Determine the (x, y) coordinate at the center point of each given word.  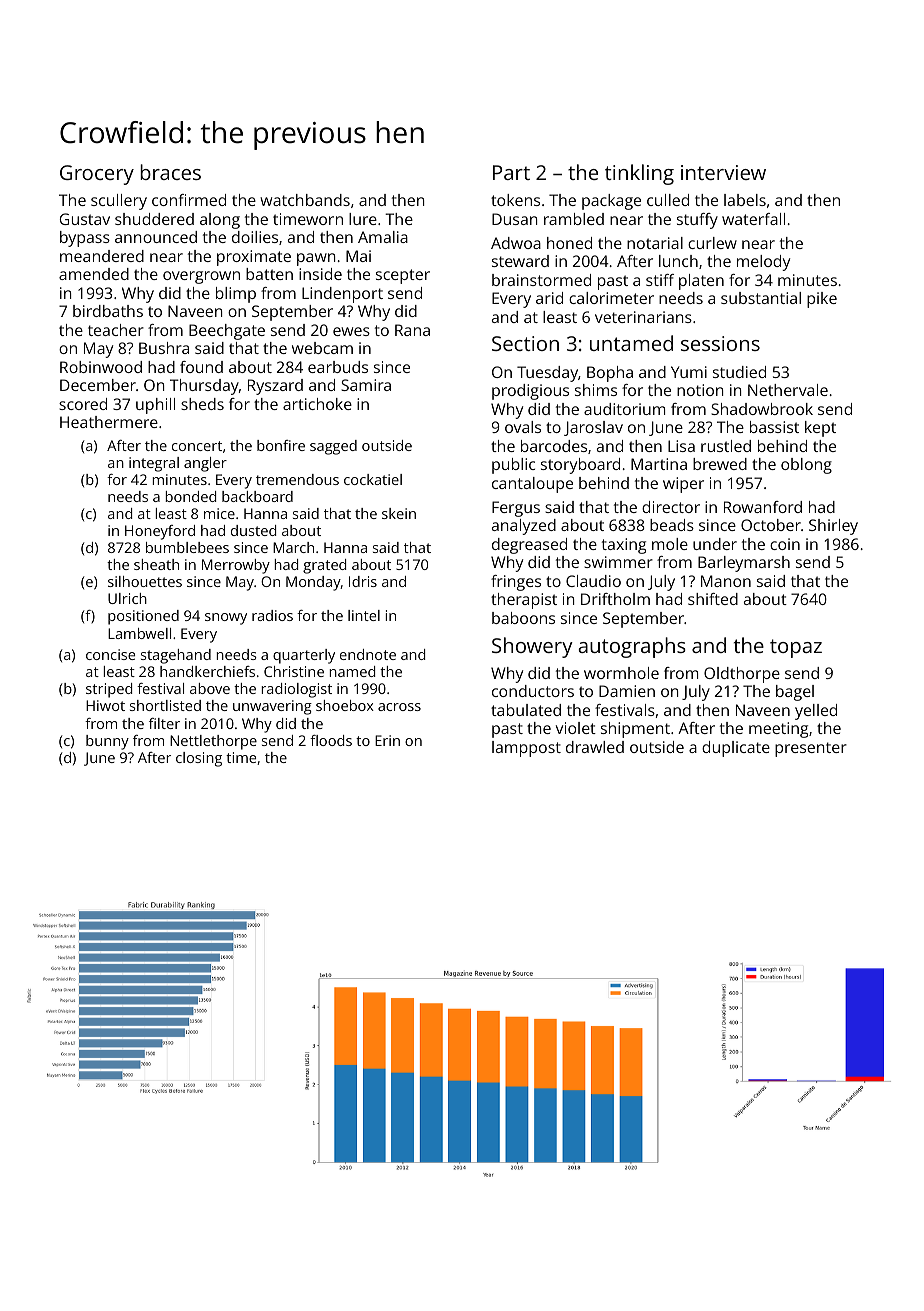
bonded (190, 496)
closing (199, 759)
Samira (366, 385)
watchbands (305, 200)
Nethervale (788, 390)
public (513, 466)
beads (672, 525)
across (399, 707)
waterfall (753, 219)
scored (83, 404)
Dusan (515, 219)
